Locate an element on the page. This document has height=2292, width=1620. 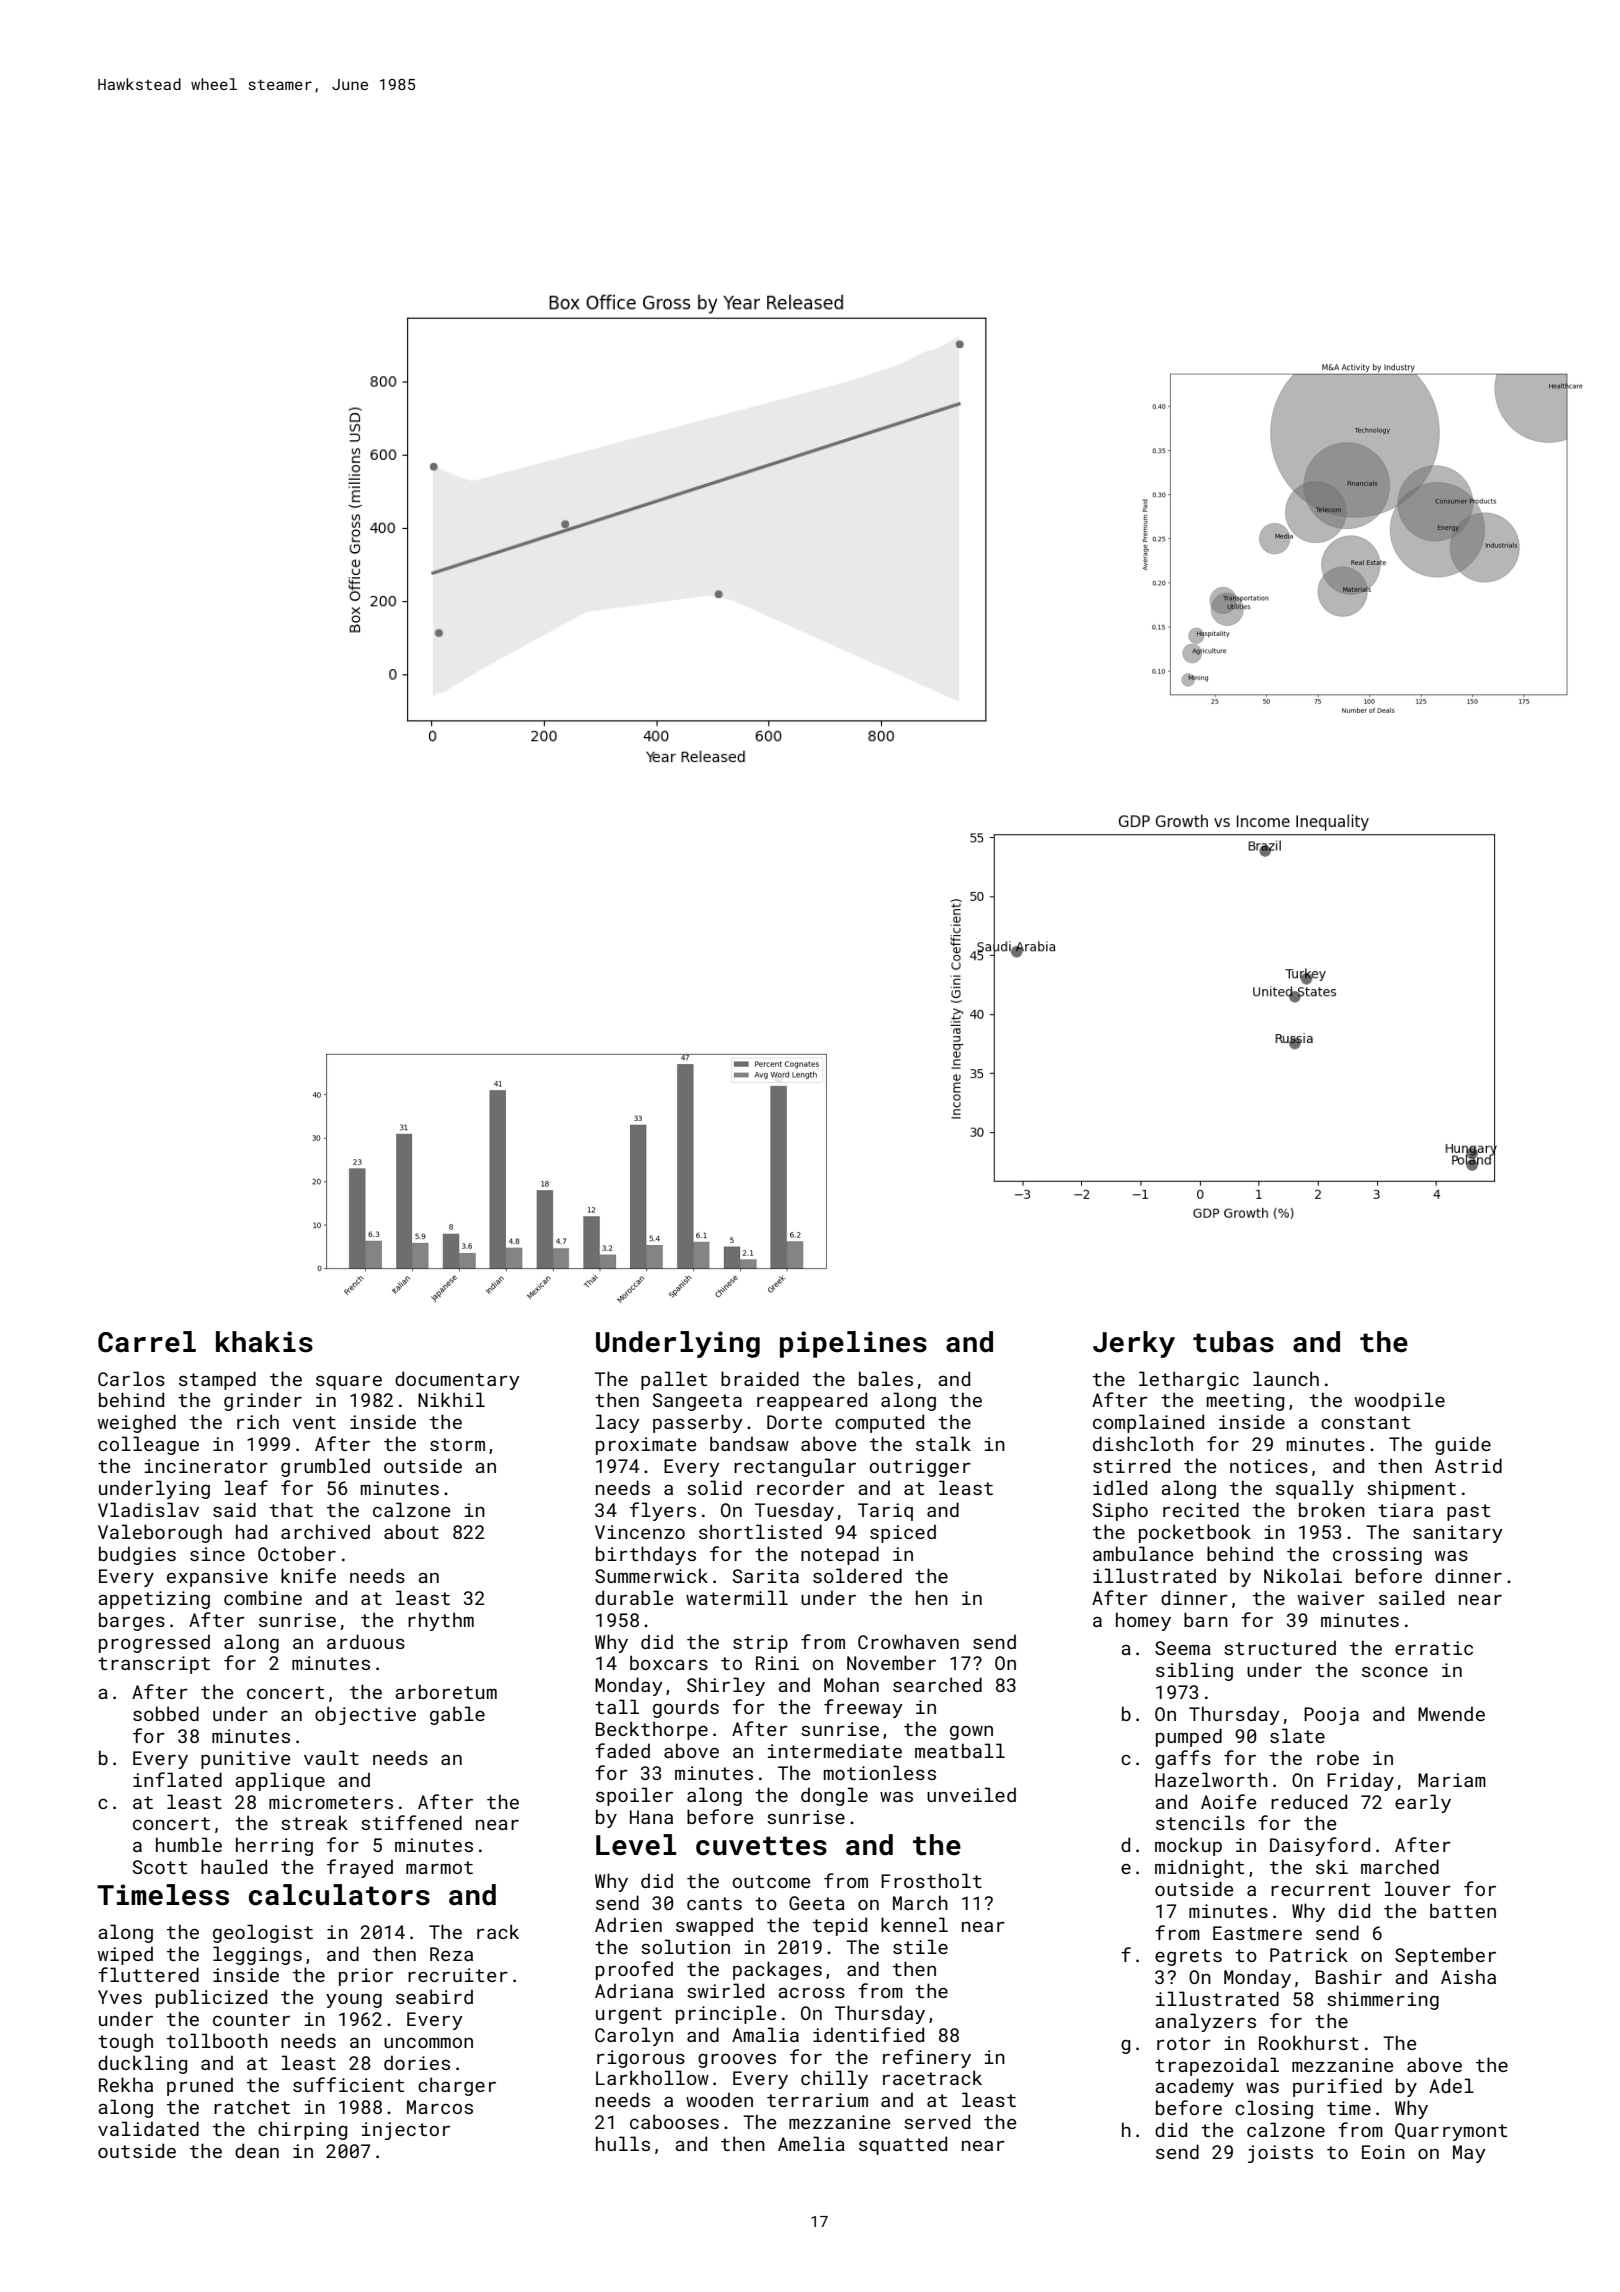
knife is located at coordinates (308, 1575).
